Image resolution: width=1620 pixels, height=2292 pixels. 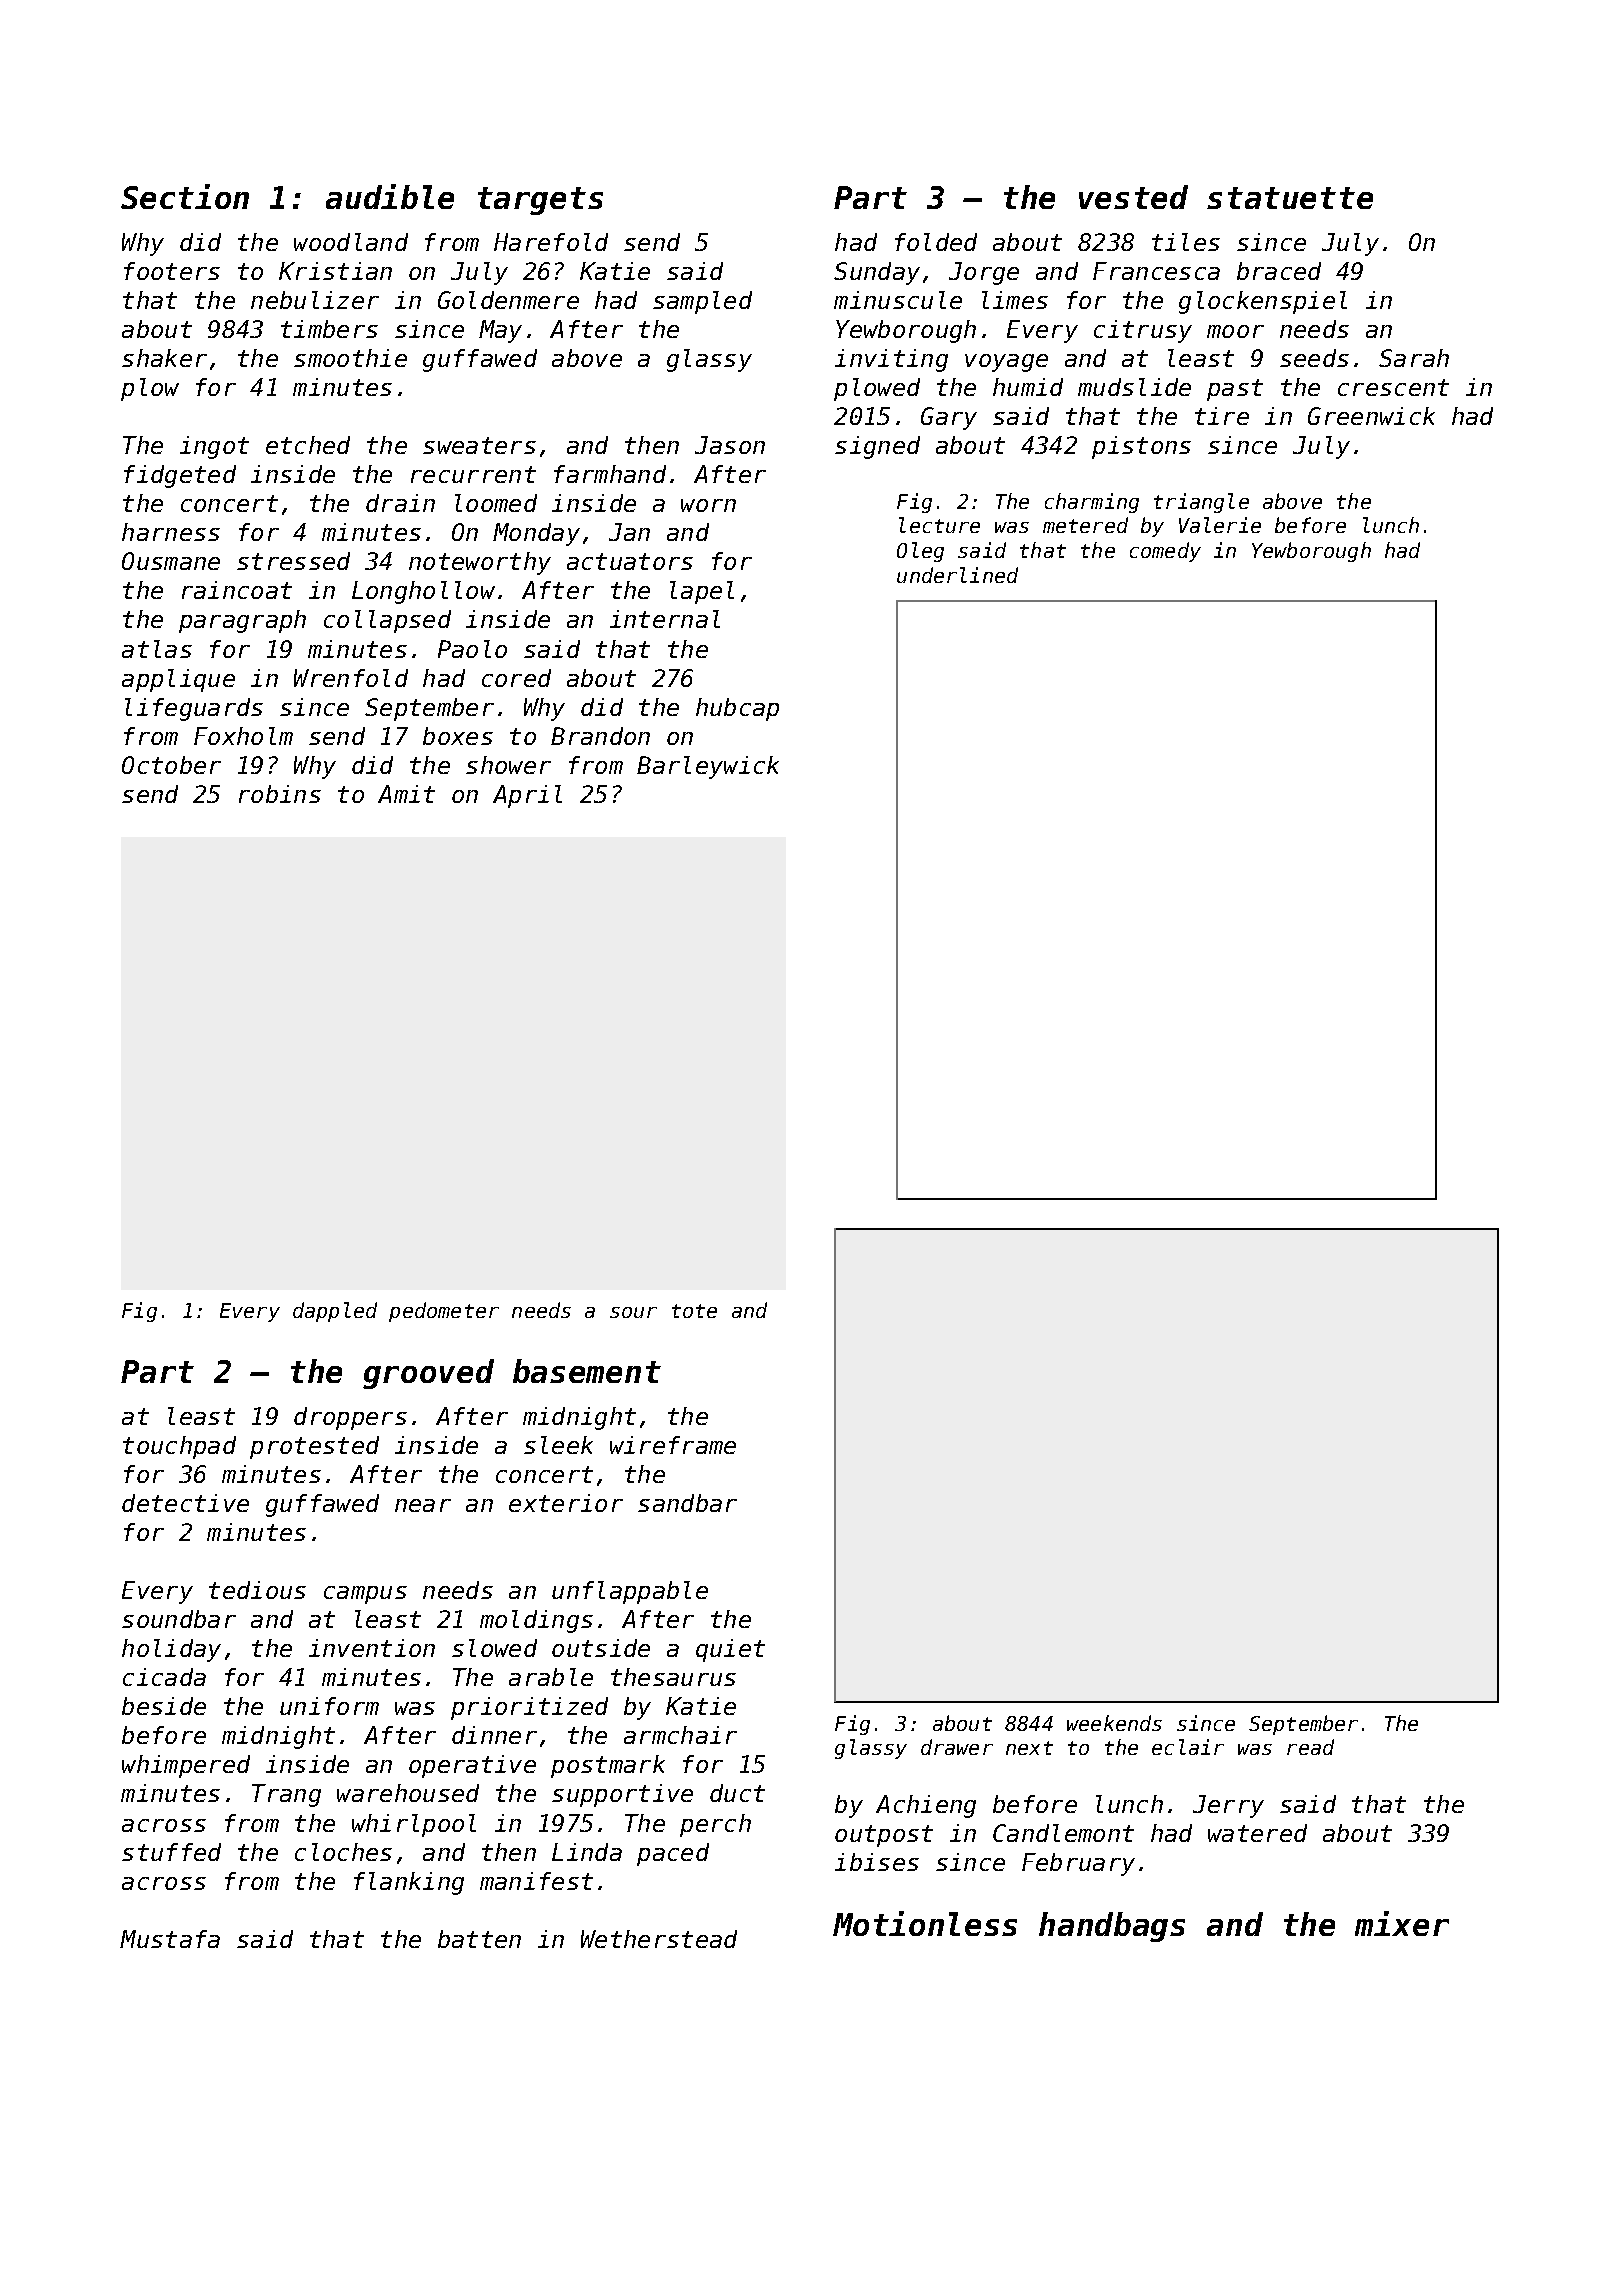 I want to click on wireframe, so click(x=673, y=1445).
